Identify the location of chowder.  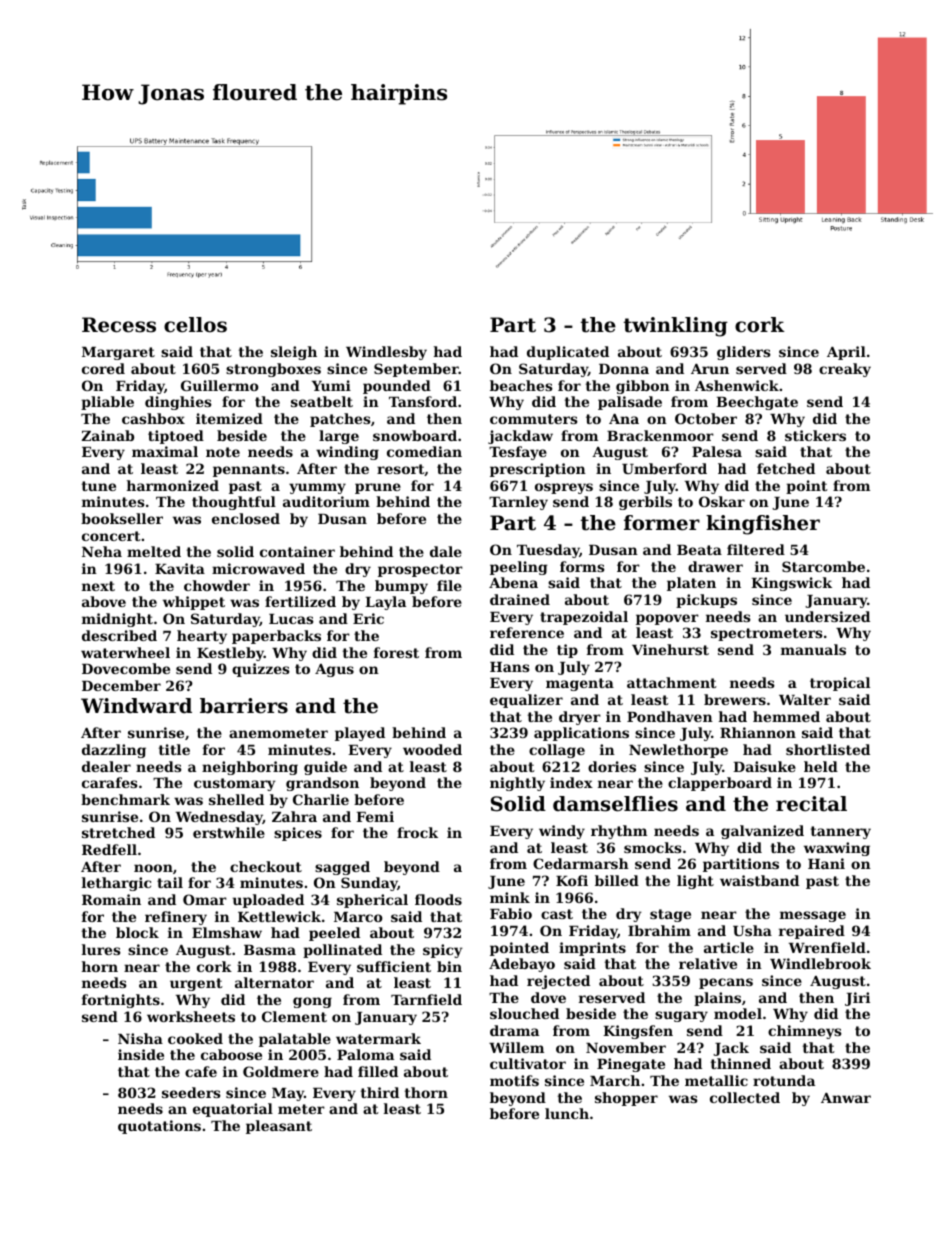
(217, 585).
